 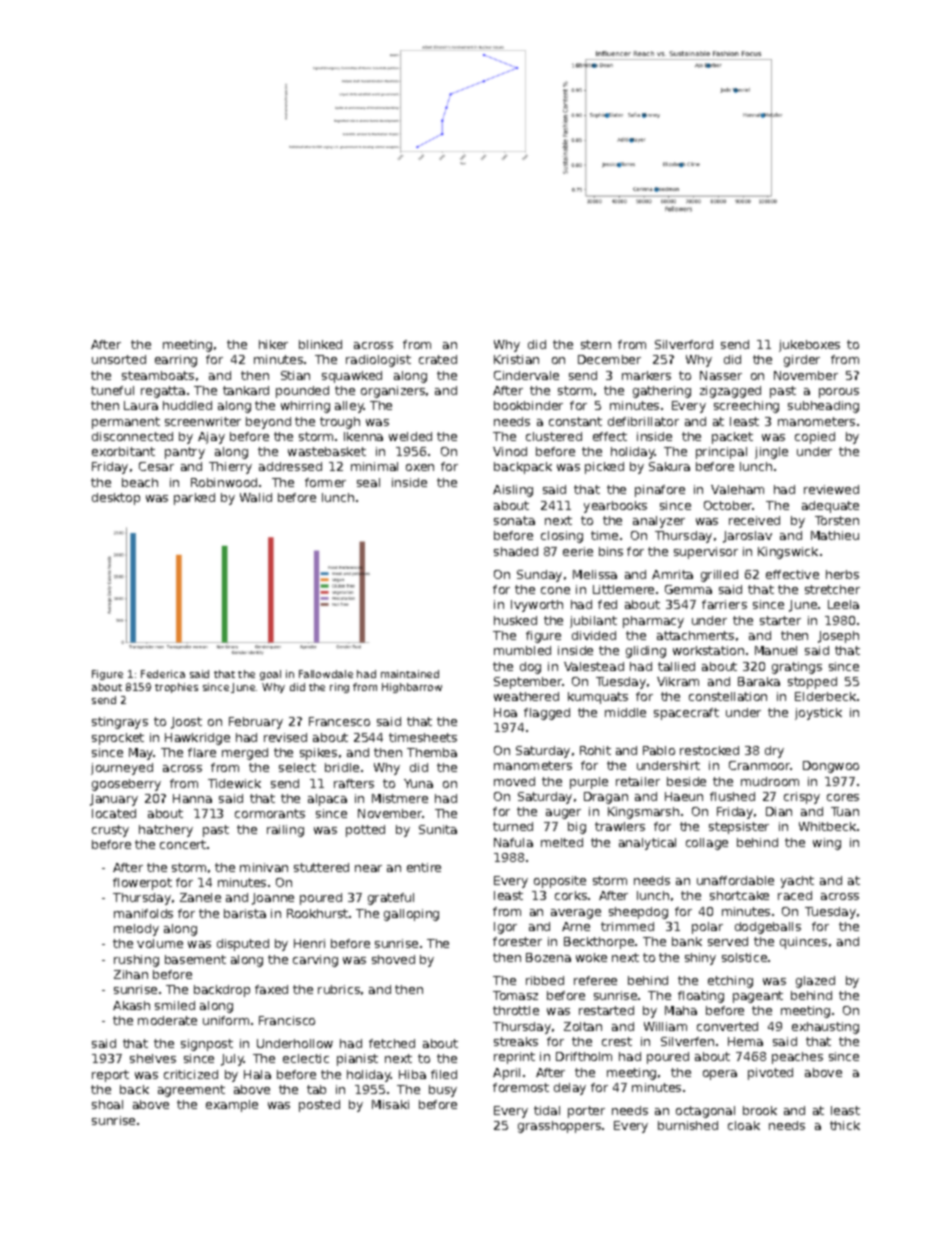 I want to click on hiker, so click(x=273, y=344).
